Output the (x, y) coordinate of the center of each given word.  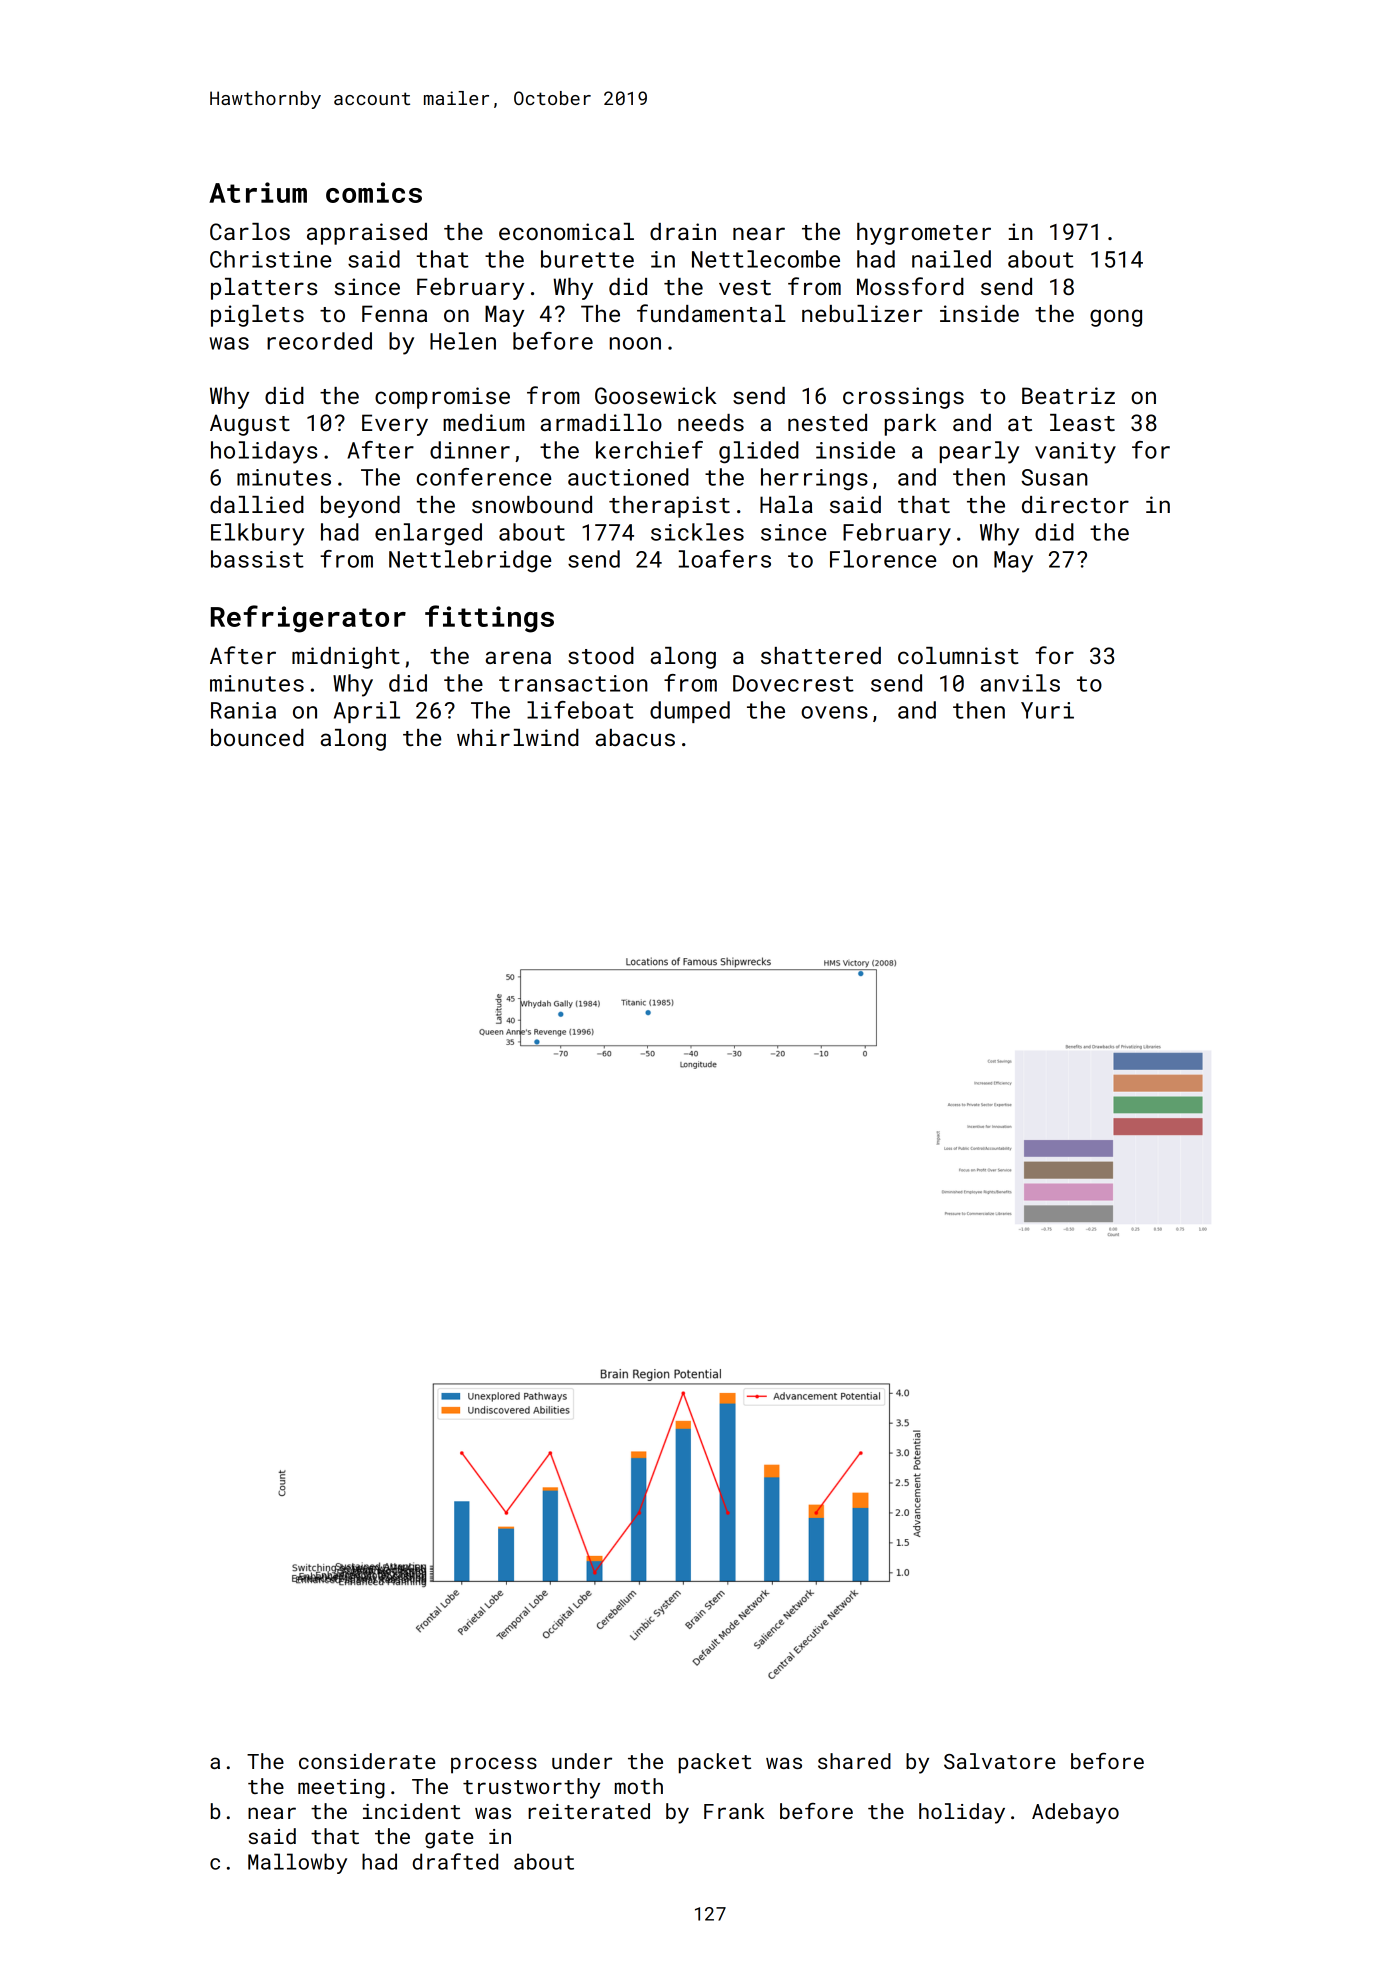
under (582, 1761)
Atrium (258, 192)
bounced (257, 737)
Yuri (1047, 710)
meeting (341, 1789)
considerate (367, 1761)
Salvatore (1000, 1761)
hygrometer (924, 234)
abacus (635, 737)
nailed (951, 259)
